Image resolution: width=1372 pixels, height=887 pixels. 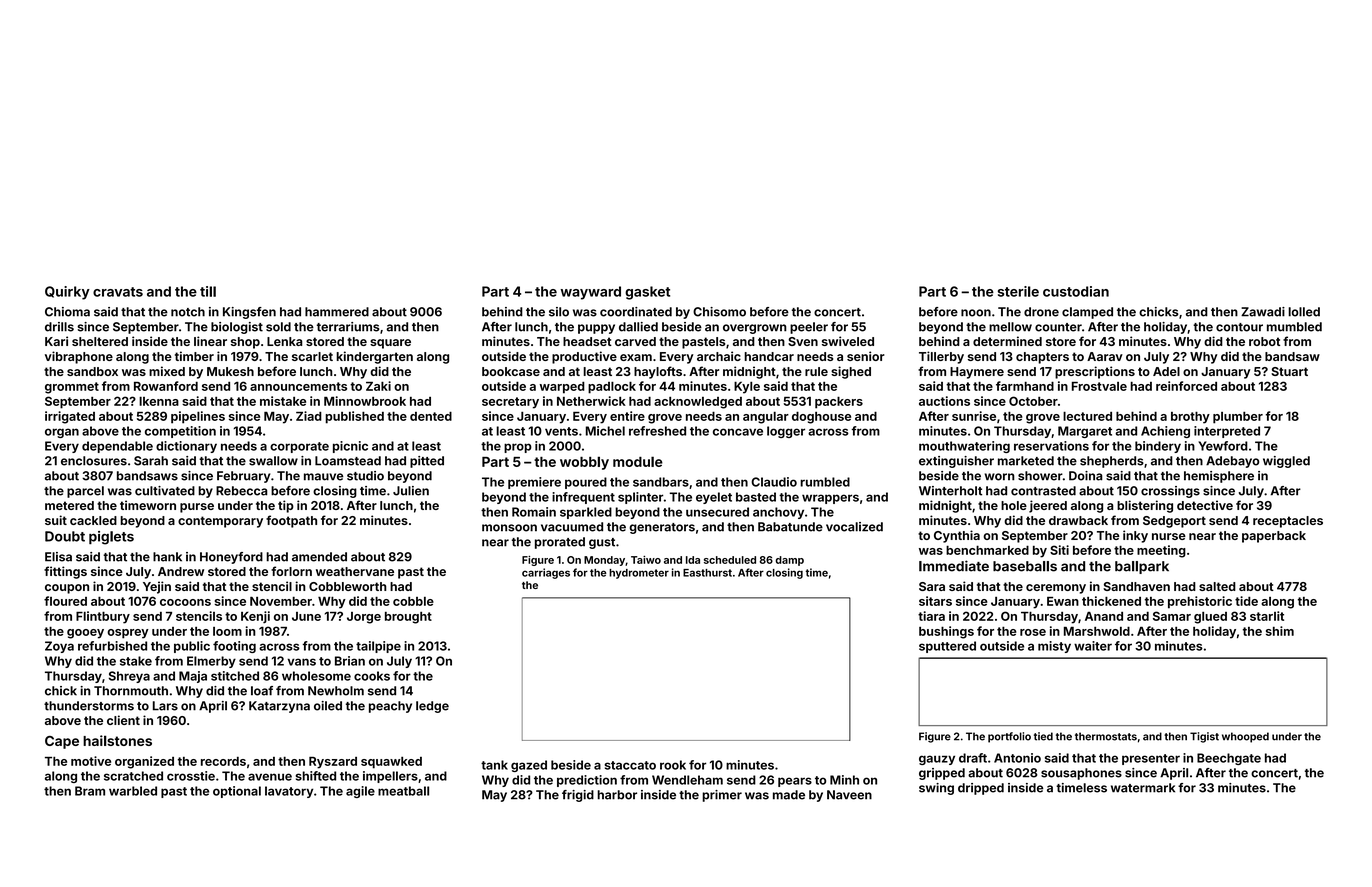 I want to click on impellers, so click(x=390, y=777).
